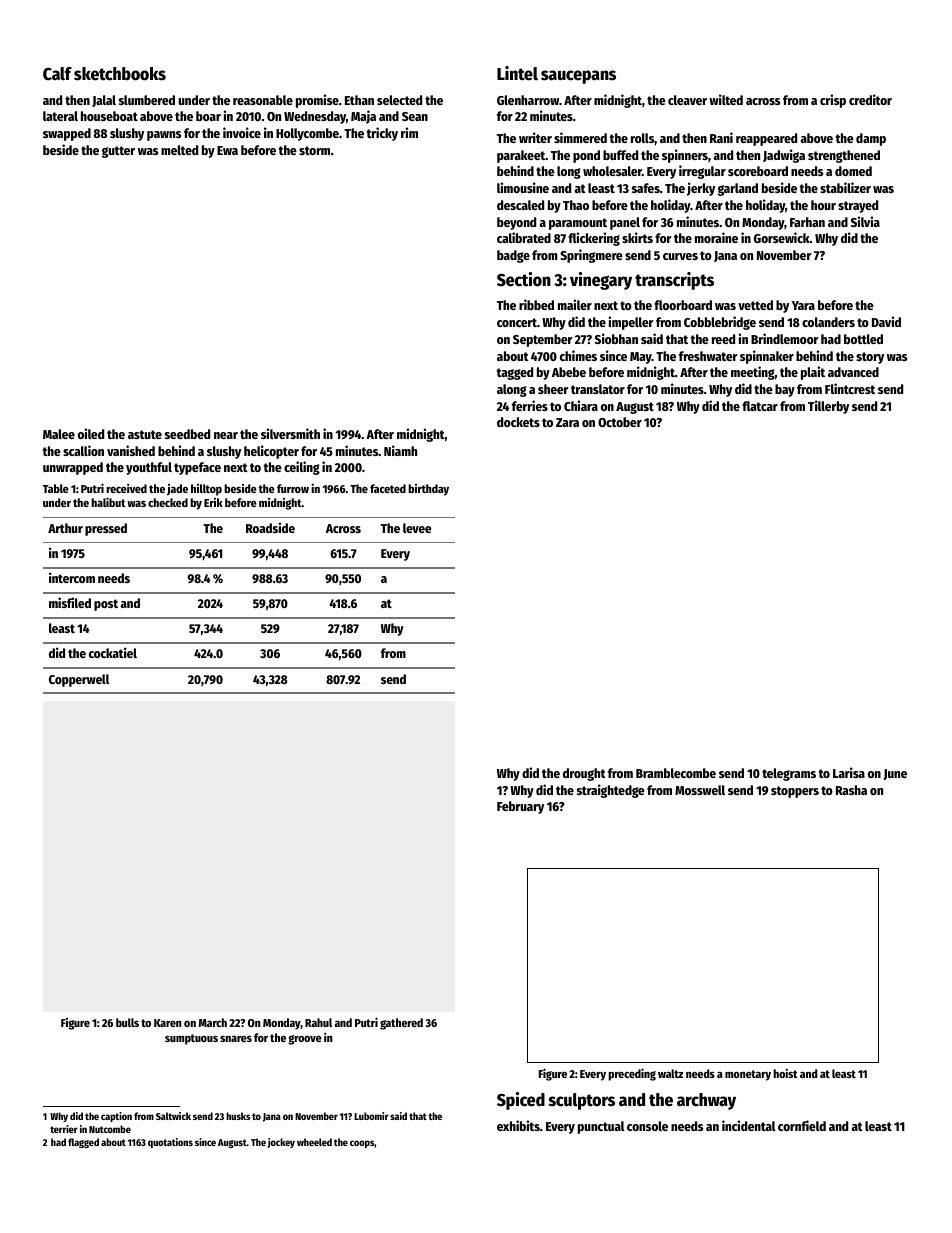 Image resolution: width=952 pixels, height=1233 pixels. Describe the element at coordinates (789, 774) in the screenshot. I see `telegrams` at that location.
